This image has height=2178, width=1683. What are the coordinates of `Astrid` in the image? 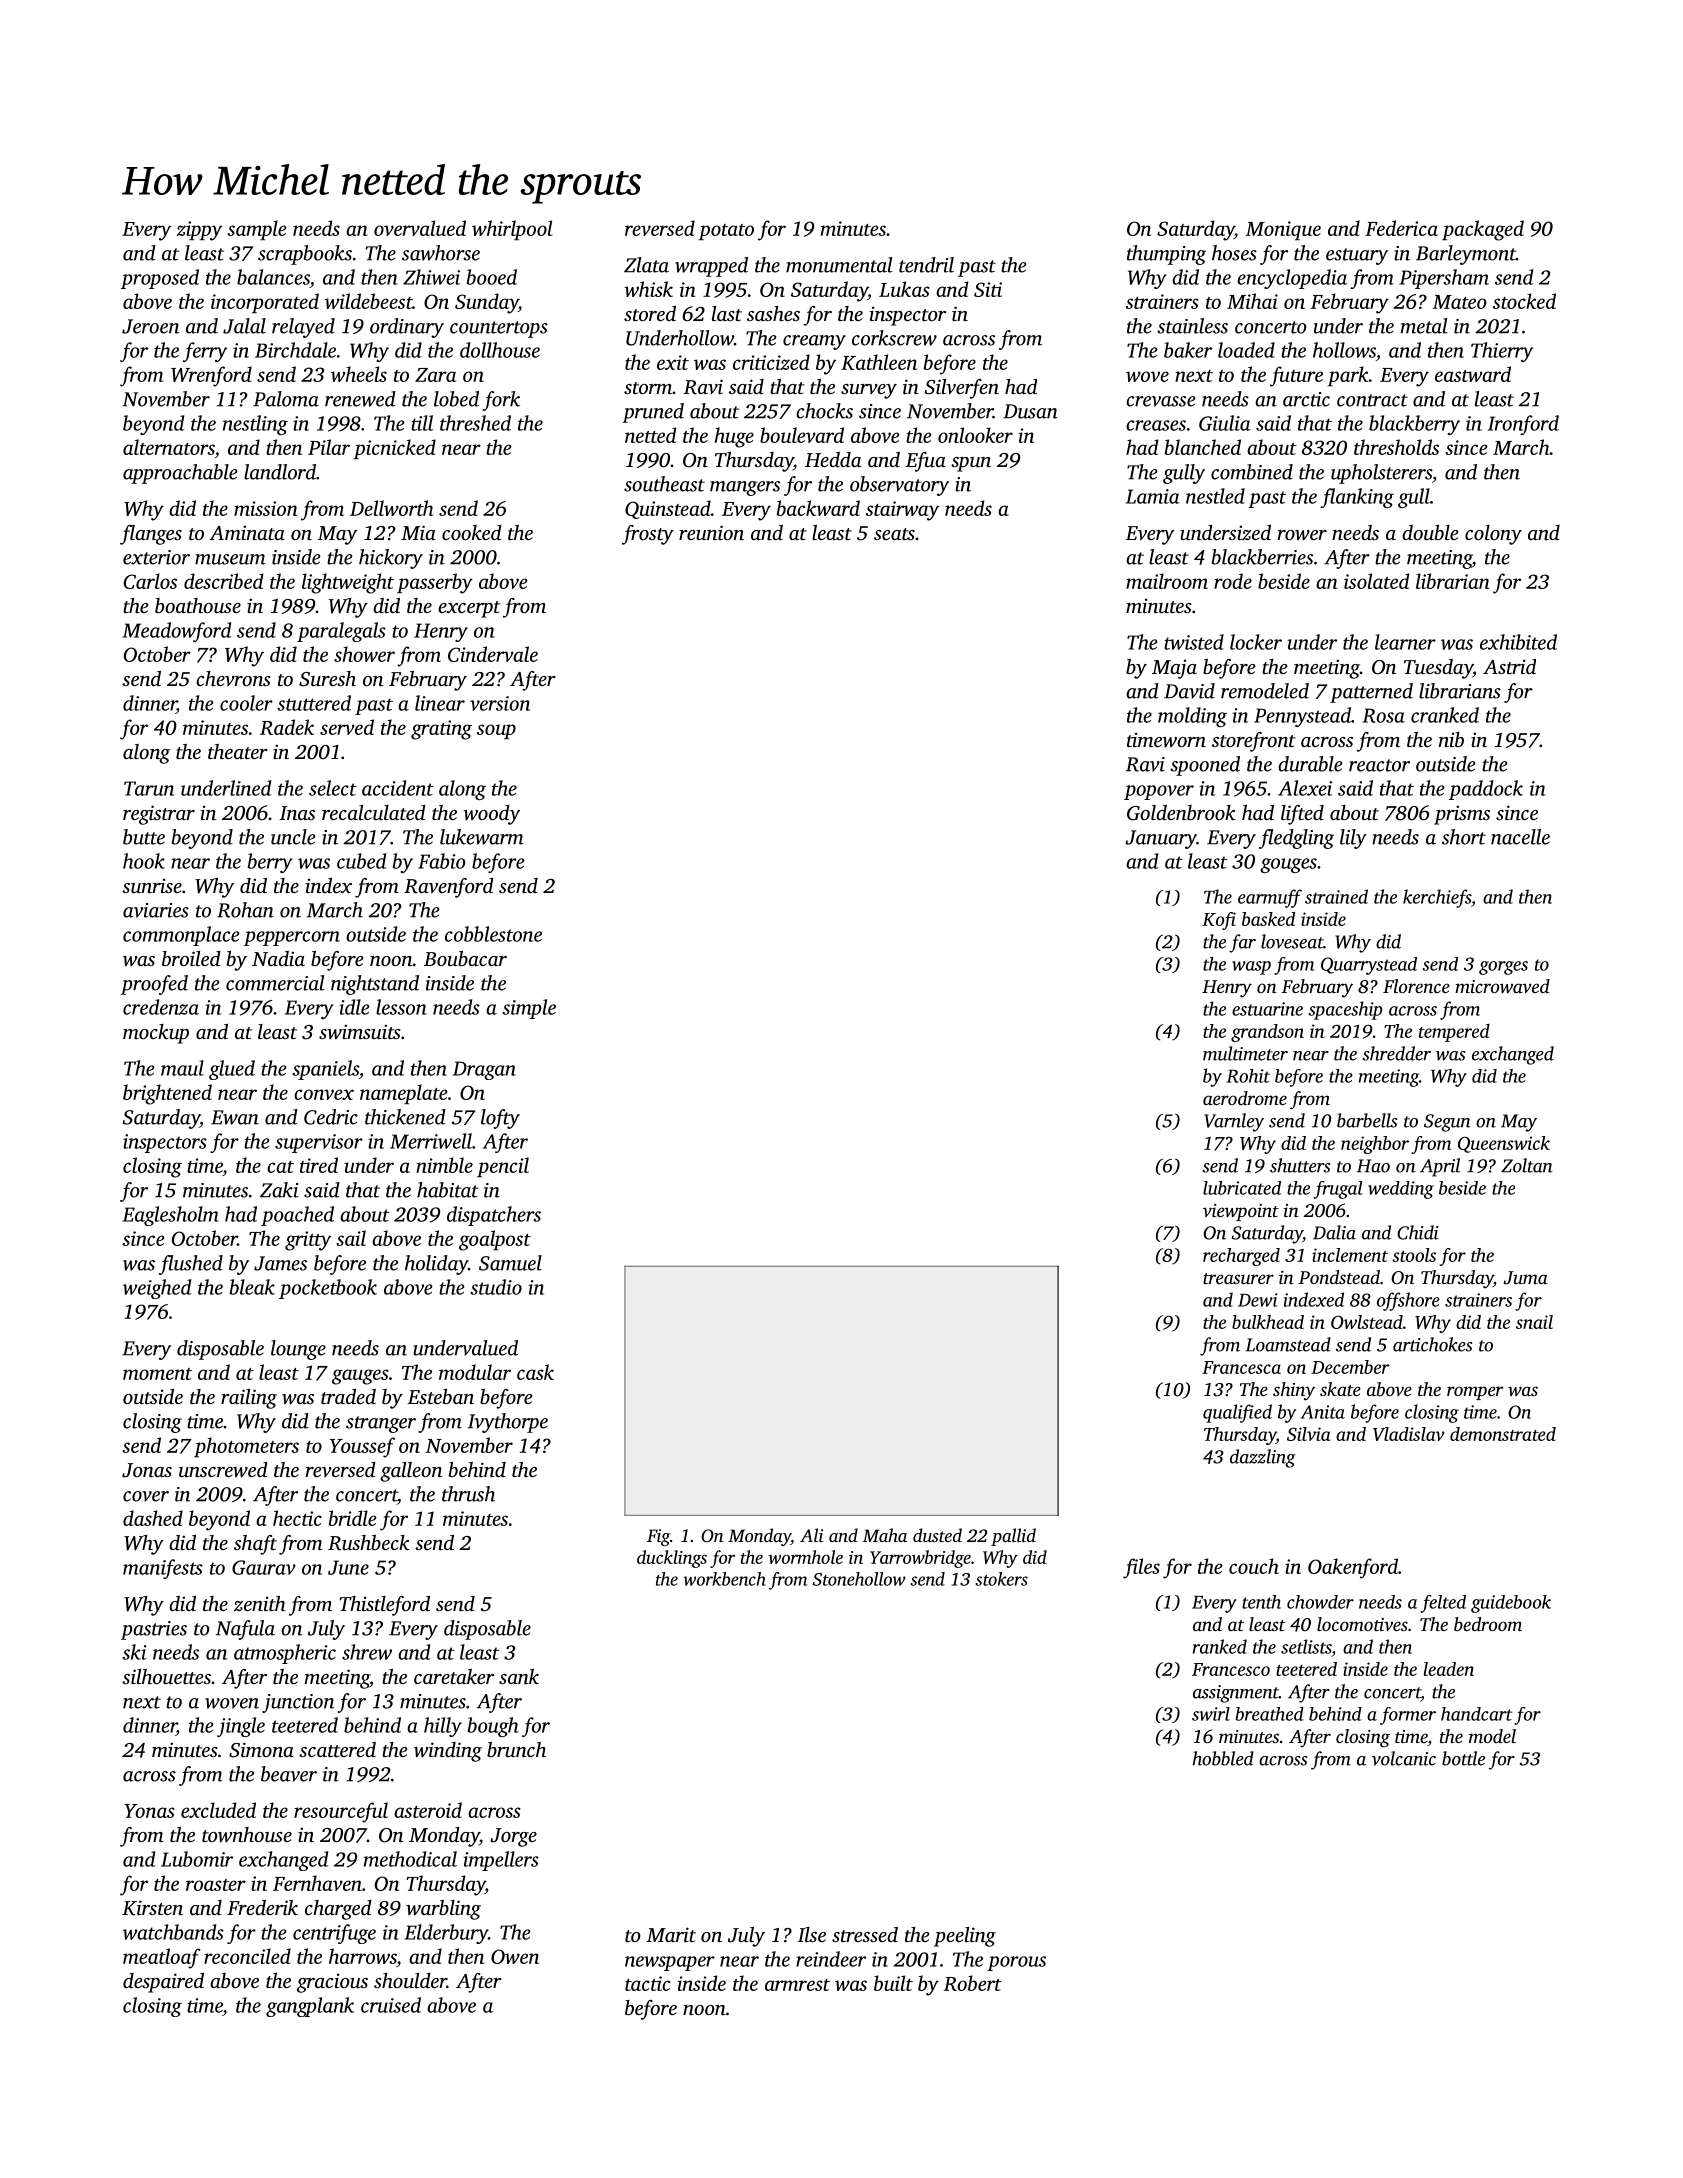 It's located at (1509, 666).
